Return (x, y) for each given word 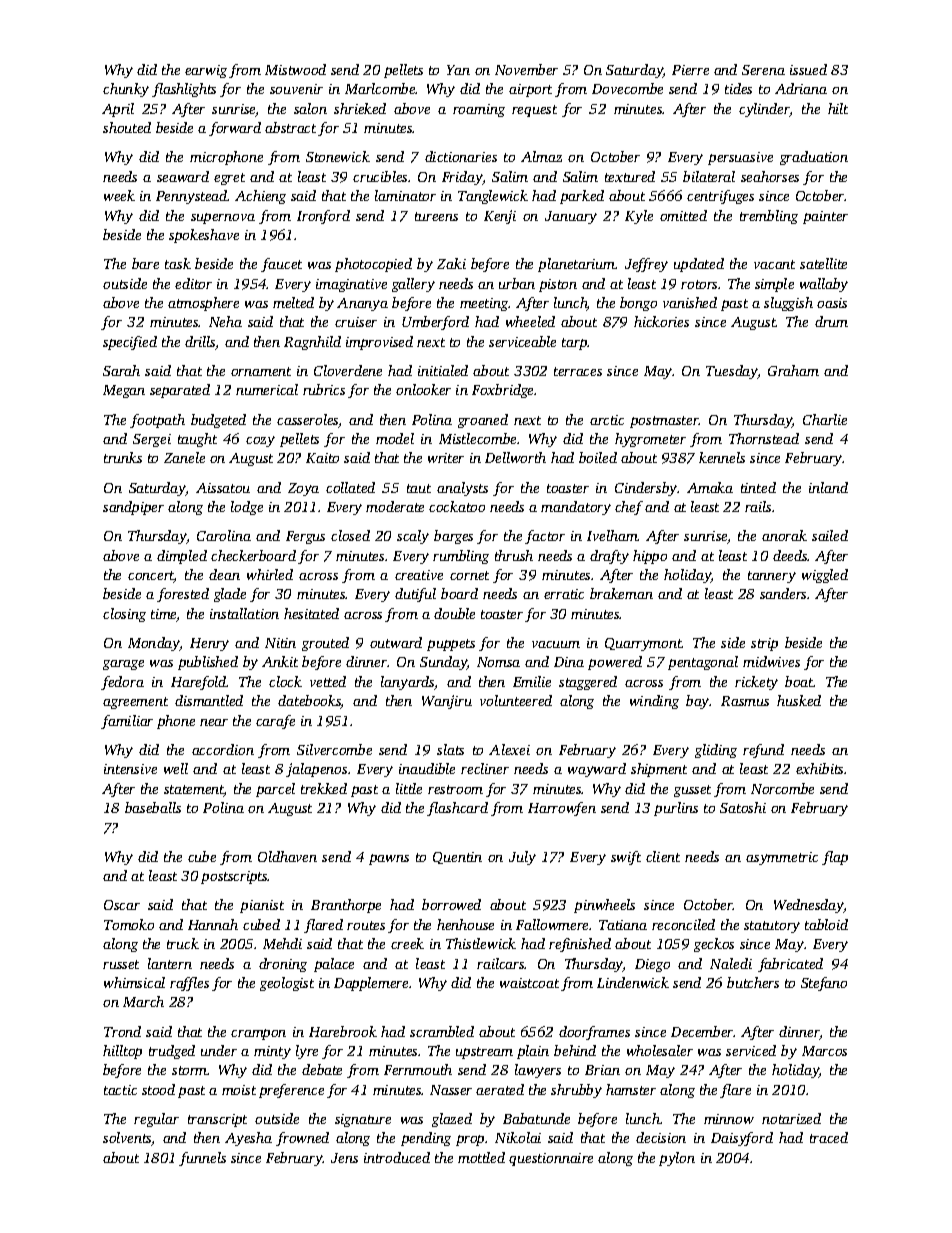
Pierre (690, 70)
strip (764, 644)
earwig (206, 71)
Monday (154, 644)
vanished (690, 302)
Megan (124, 391)
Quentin (457, 858)
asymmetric (782, 858)
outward (396, 642)
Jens (344, 1158)
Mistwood (295, 69)
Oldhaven (287, 856)
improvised (379, 343)
